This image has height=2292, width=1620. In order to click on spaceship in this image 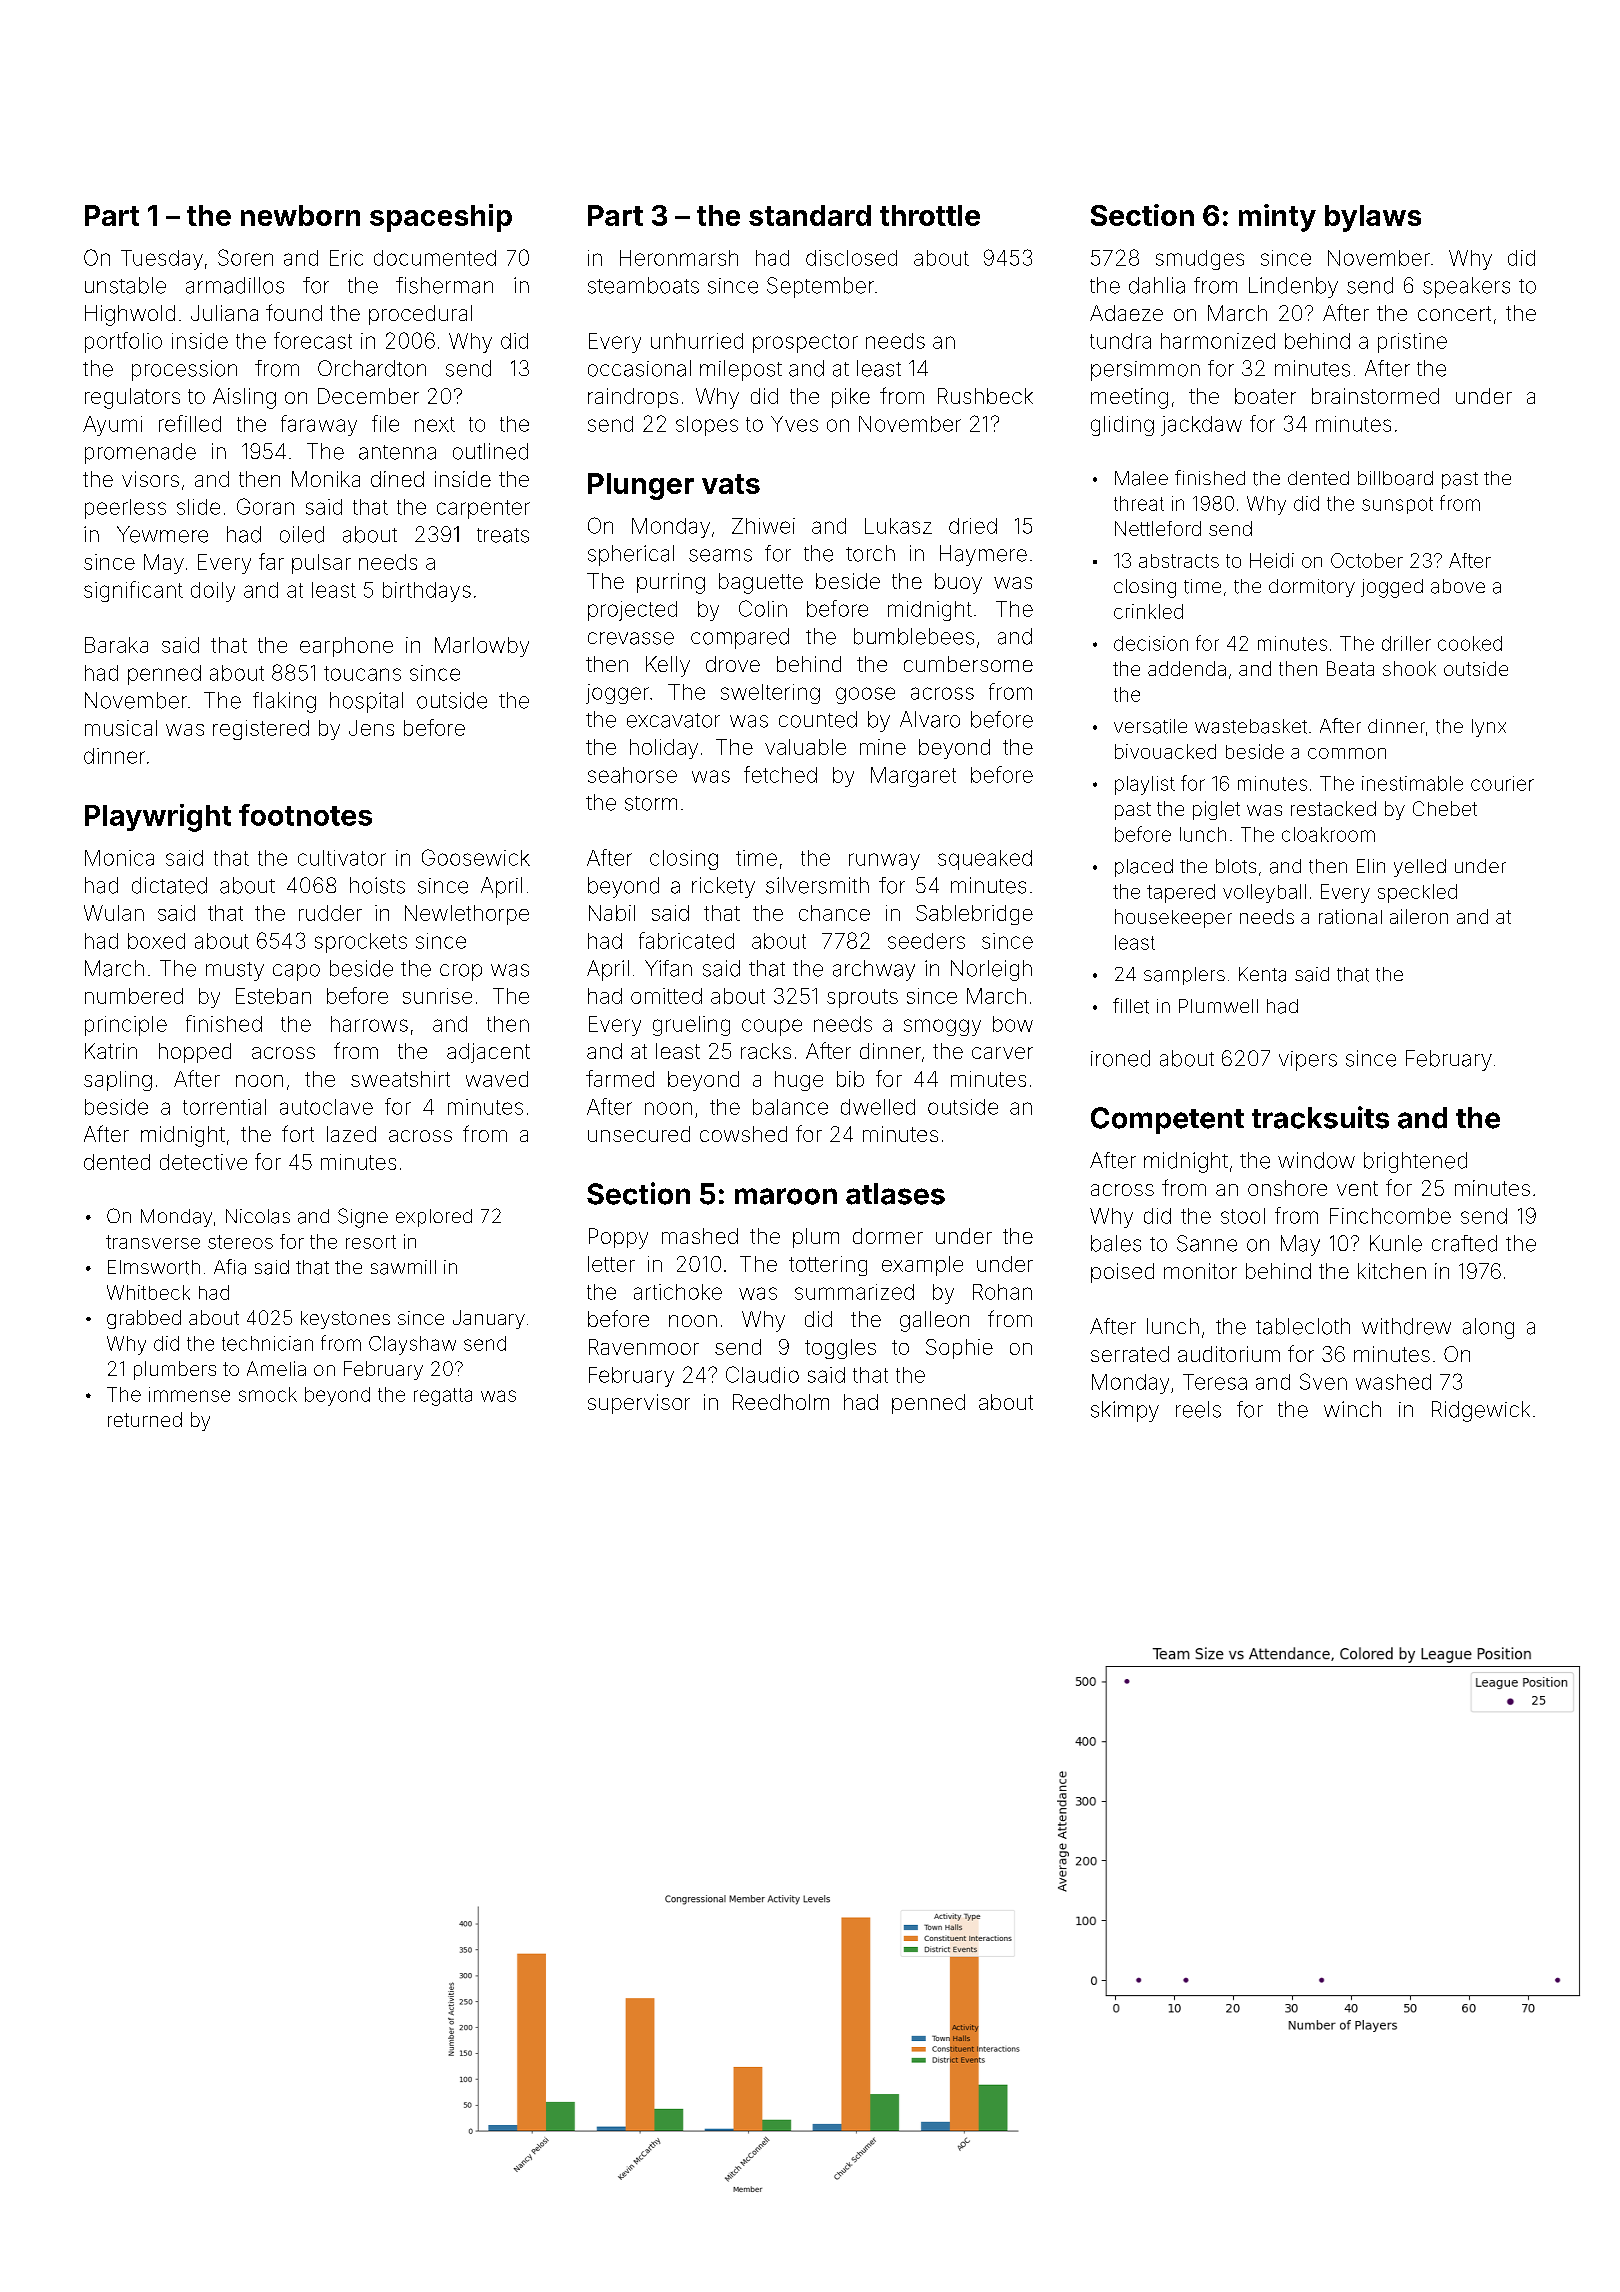, I will do `click(441, 218)`.
